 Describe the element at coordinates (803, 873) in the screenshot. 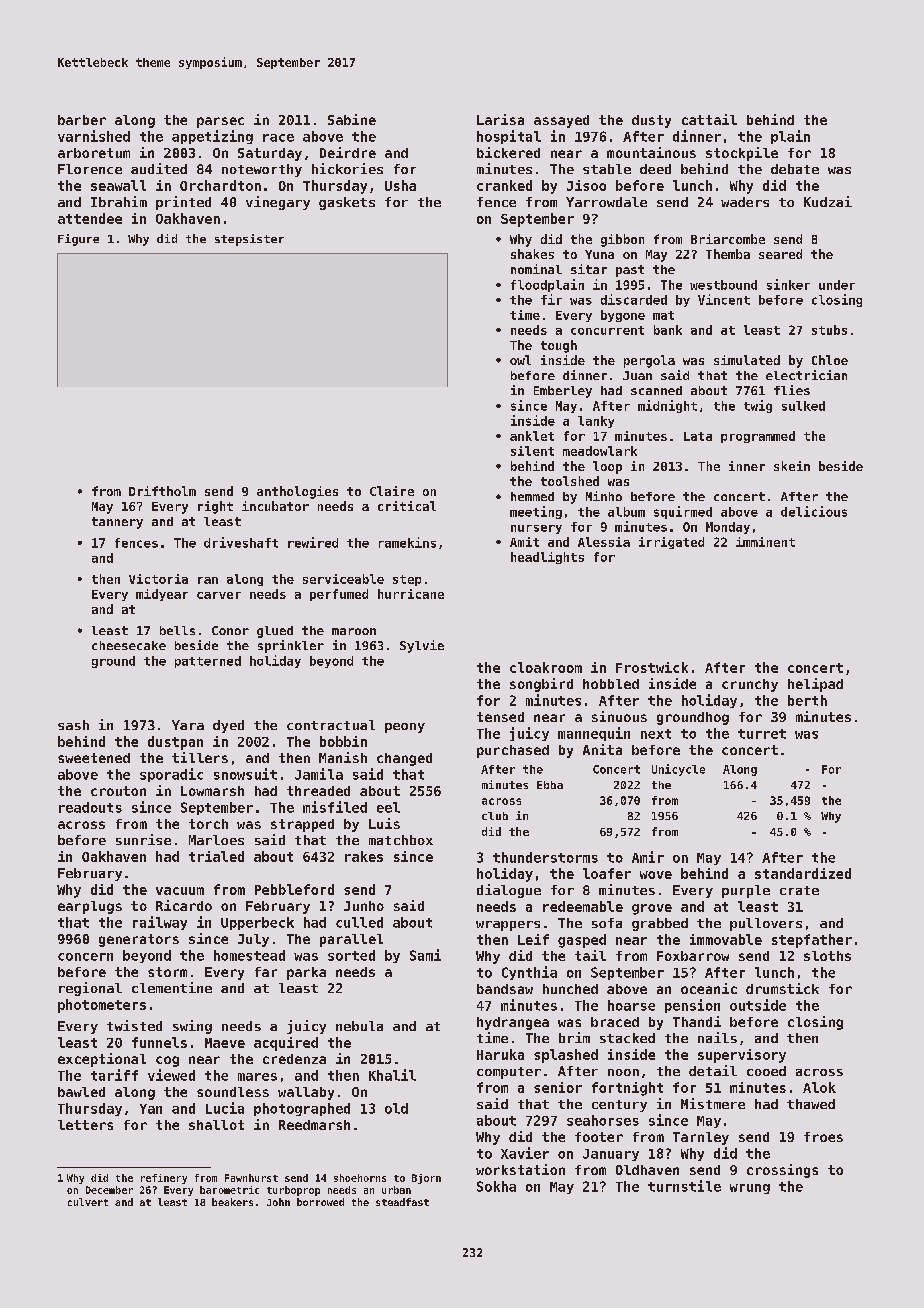

I see `standardized` at that location.
